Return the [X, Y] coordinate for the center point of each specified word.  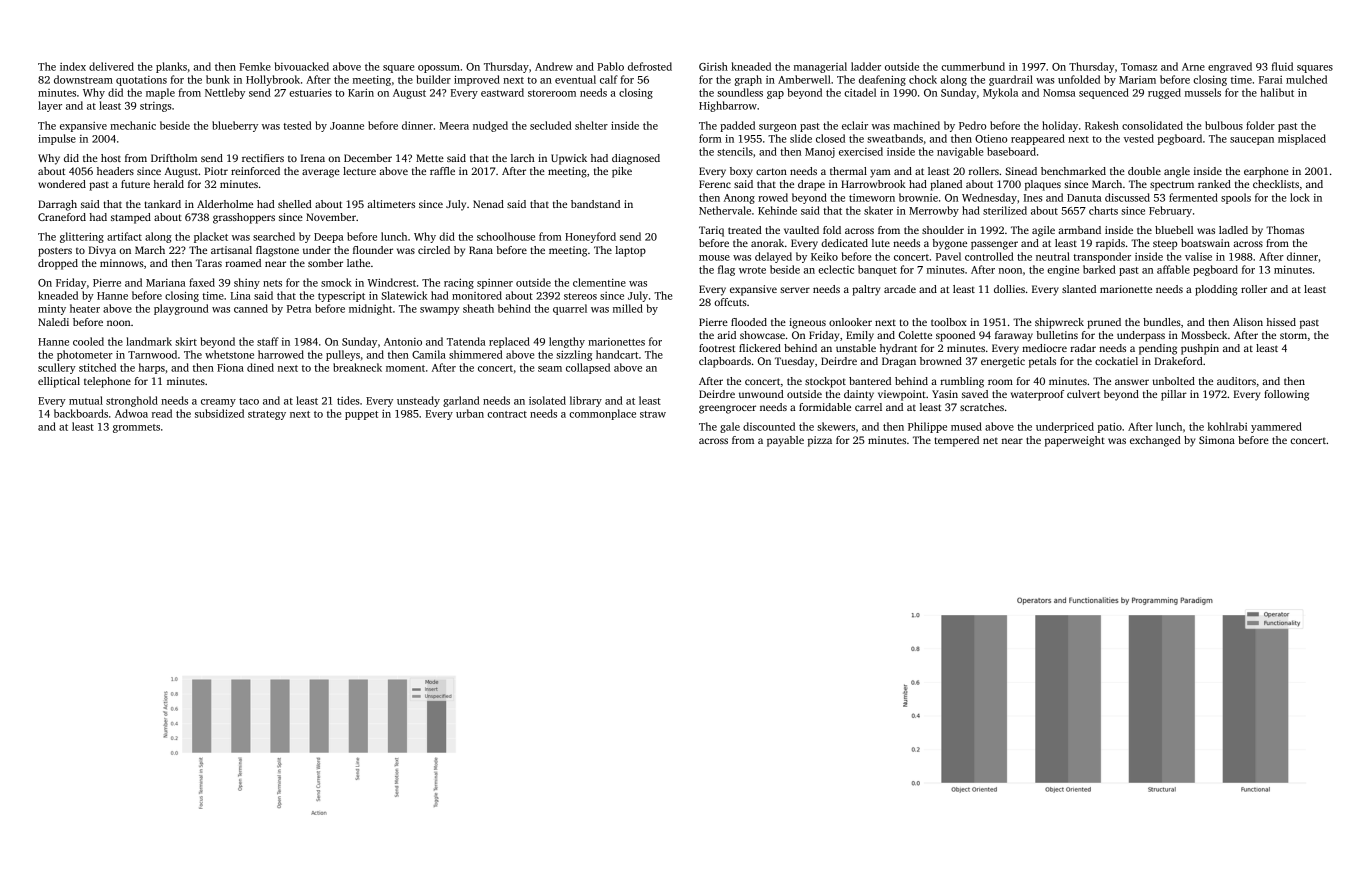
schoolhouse [506, 236]
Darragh [57, 205]
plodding [1216, 290]
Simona [1217, 440]
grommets [136, 428]
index [73, 66]
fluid [1282, 66]
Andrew [554, 66]
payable [785, 441]
